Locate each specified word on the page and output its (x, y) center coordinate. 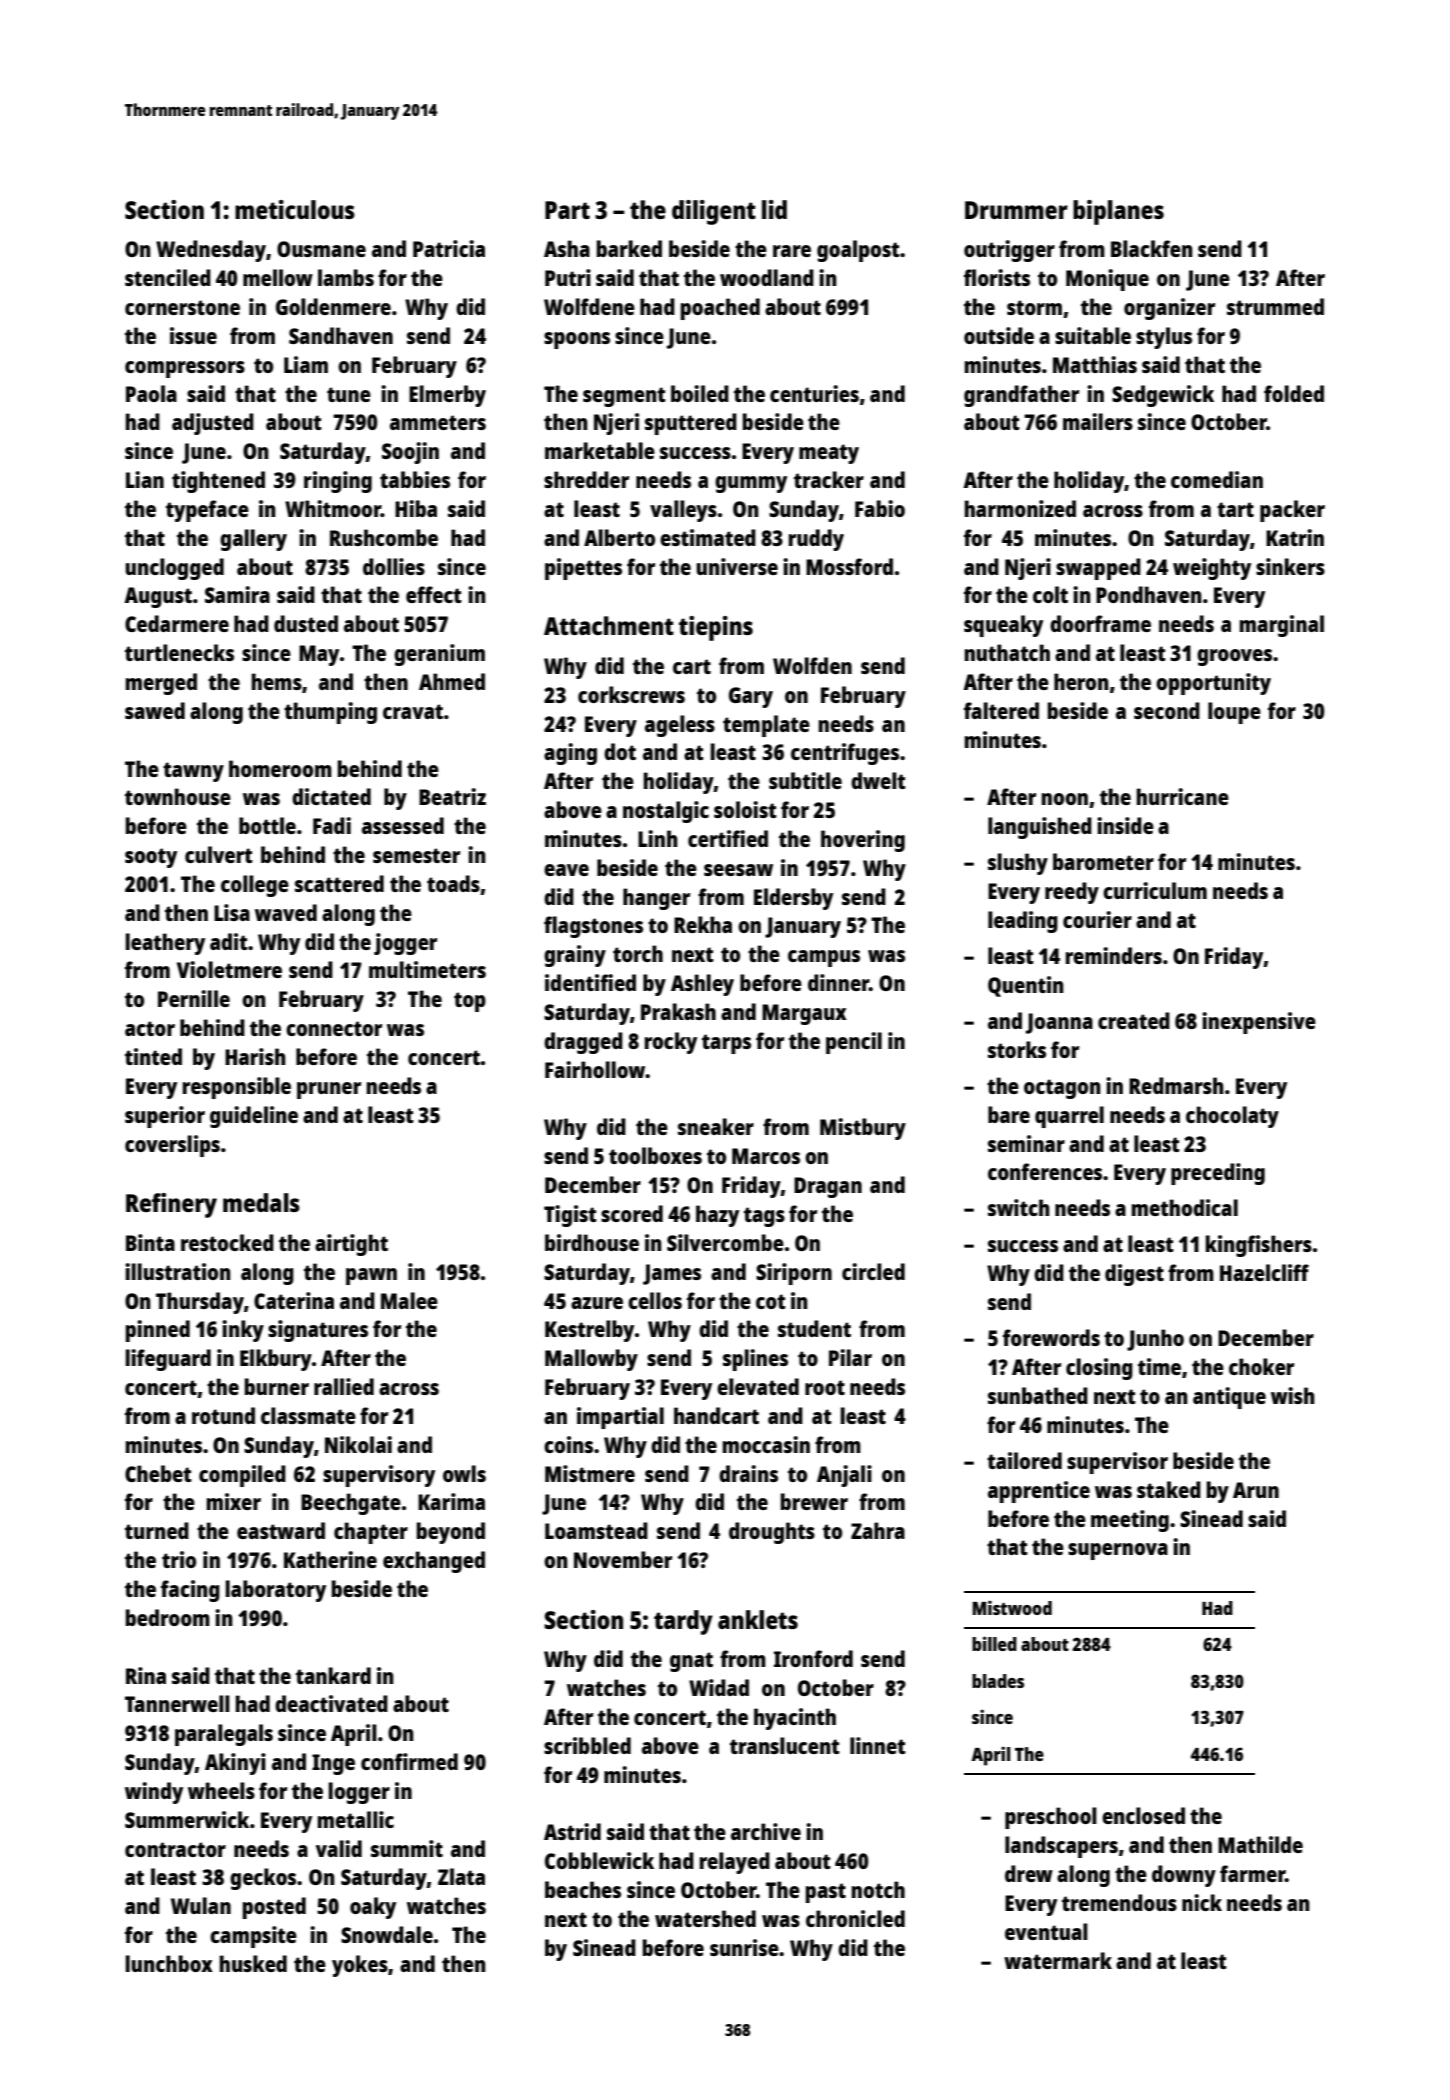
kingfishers (1259, 1246)
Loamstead (596, 1530)
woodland (767, 277)
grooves (1234, 657)
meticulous (295, 209)
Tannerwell (177, 1703)
